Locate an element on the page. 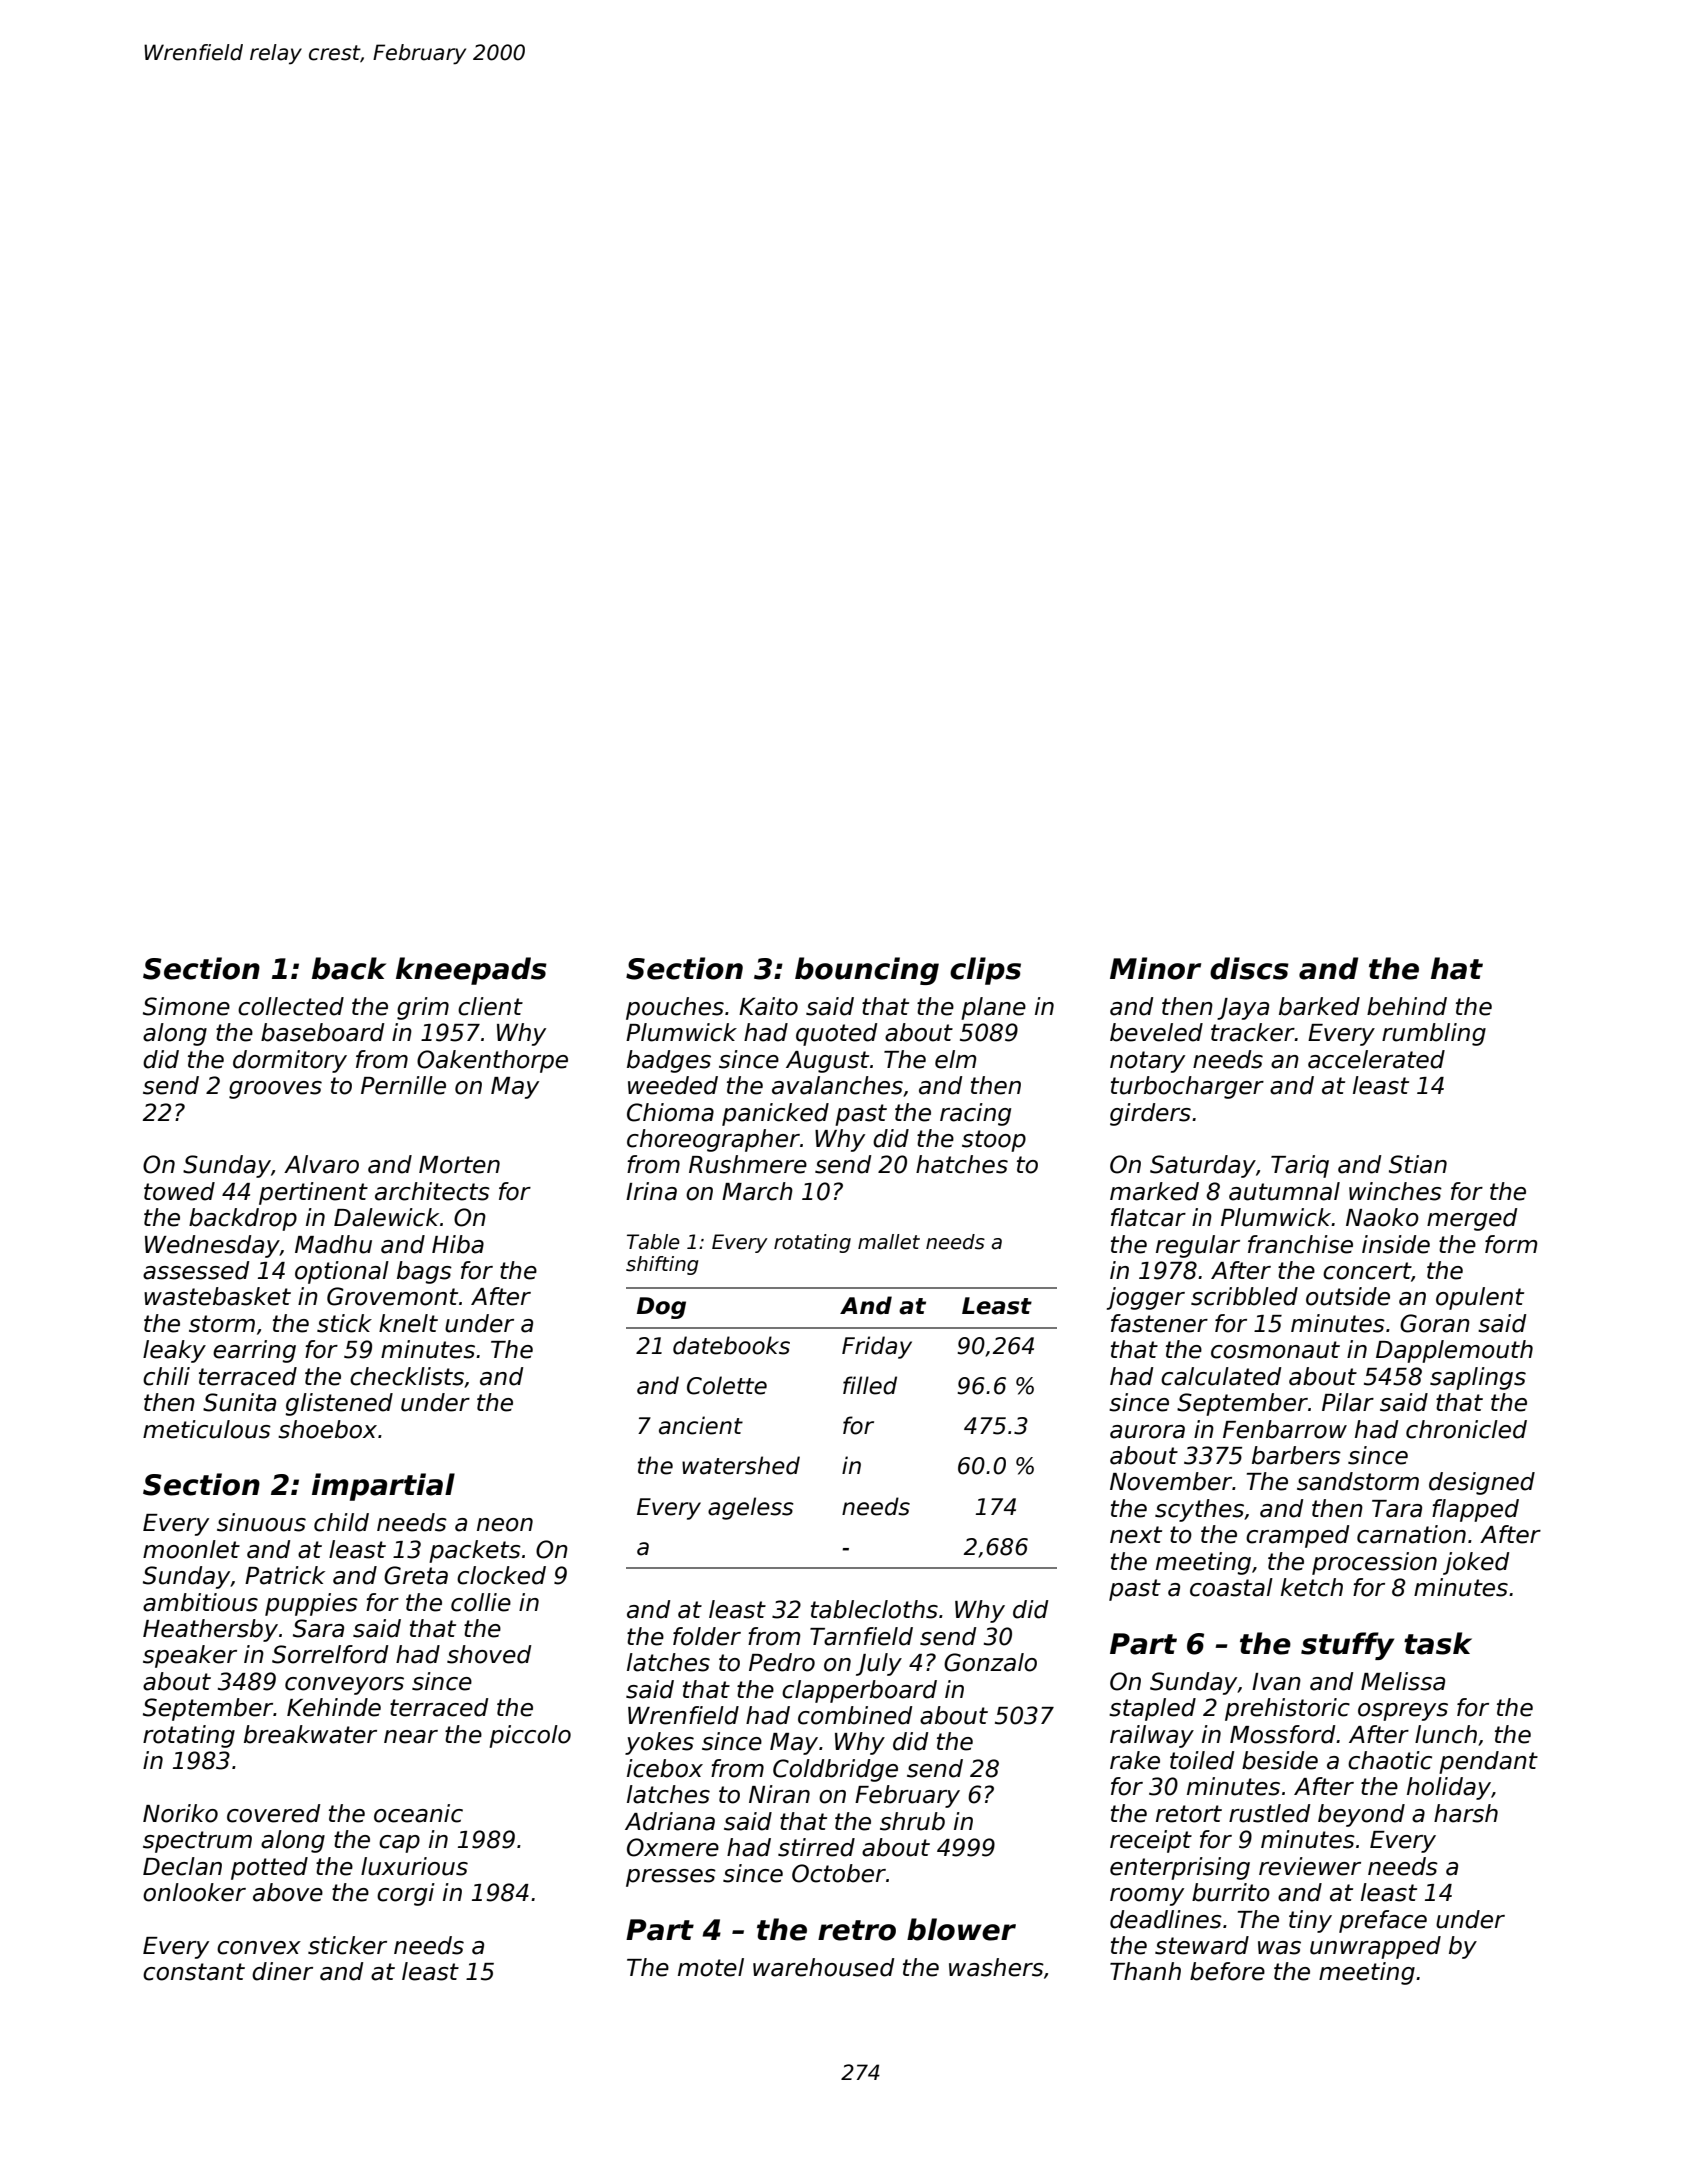 This image has width=1683, height=2178. neon is located at coordinates (505, 1525).
